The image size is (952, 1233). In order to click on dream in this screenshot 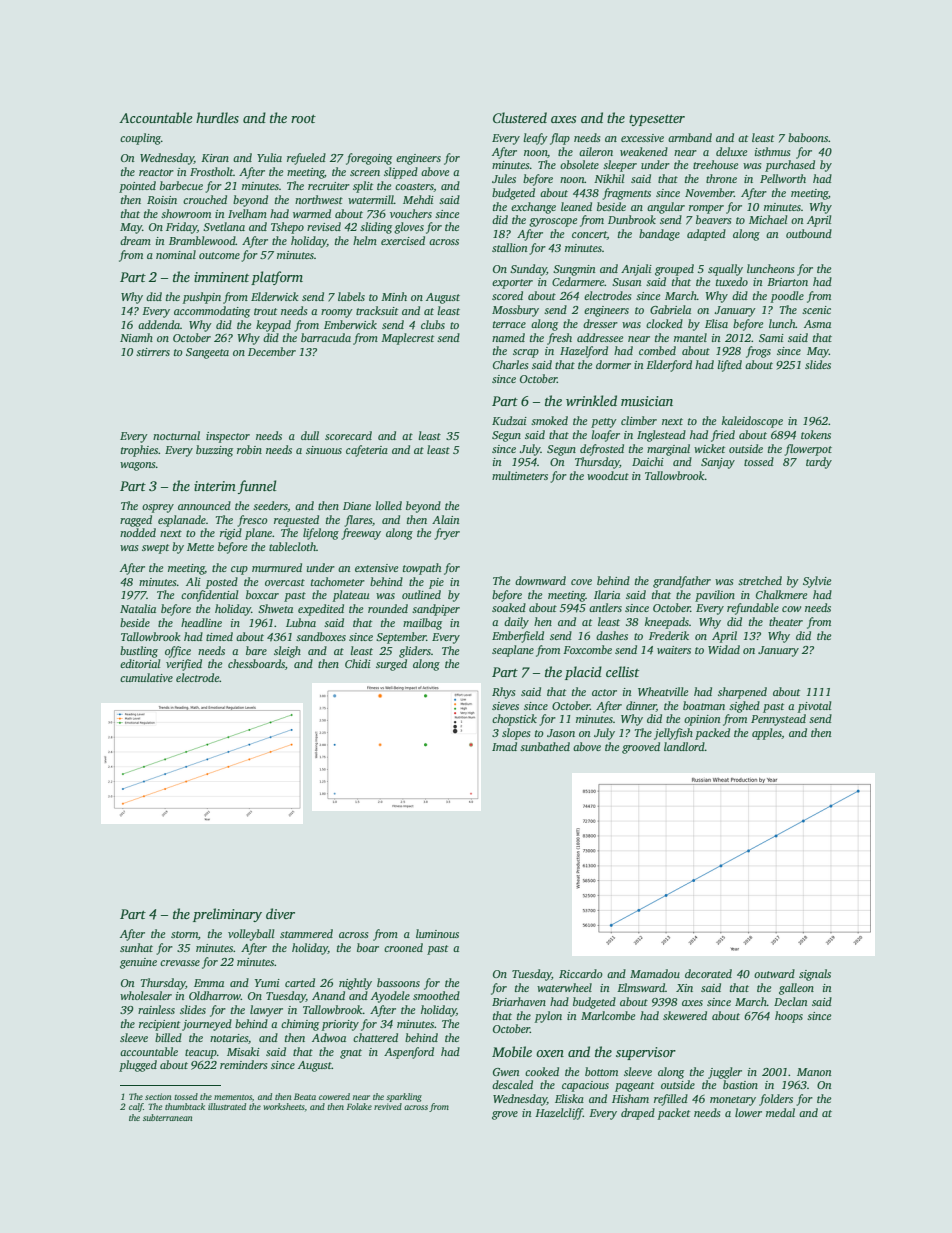, I will do `click(135, 240)`.
